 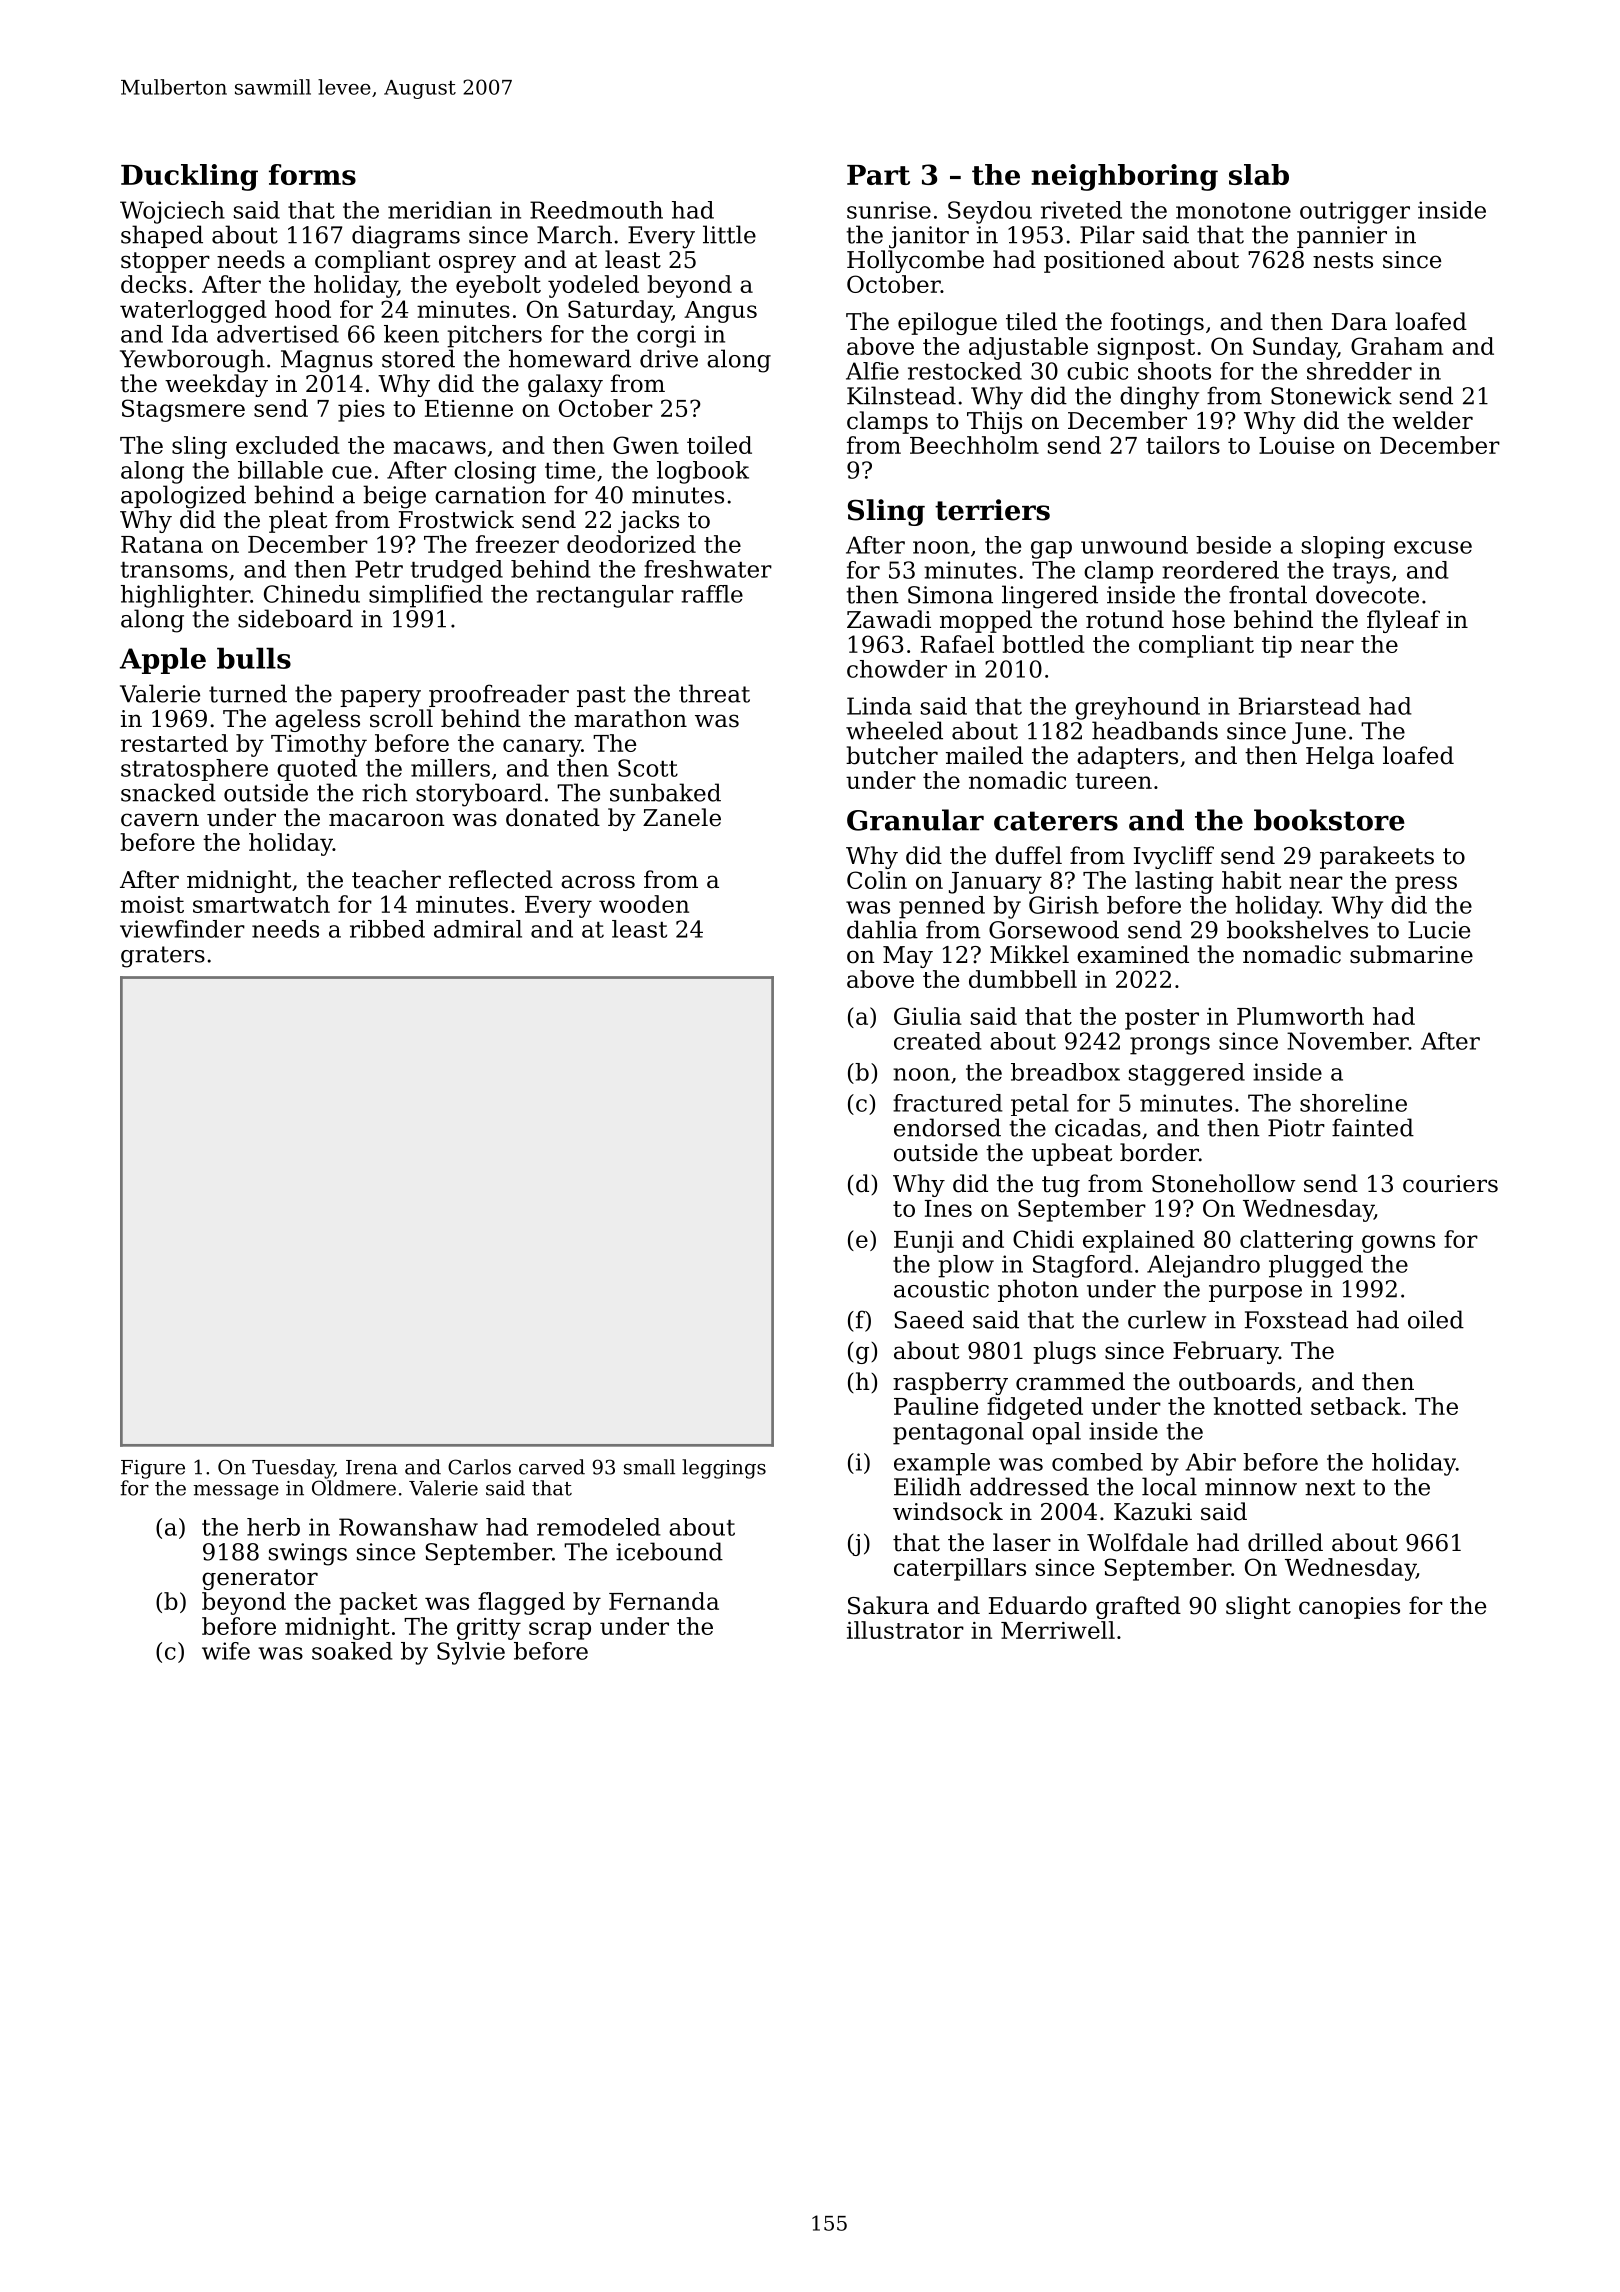 I want to click on couriers, so click(x=1450, y=1184).
